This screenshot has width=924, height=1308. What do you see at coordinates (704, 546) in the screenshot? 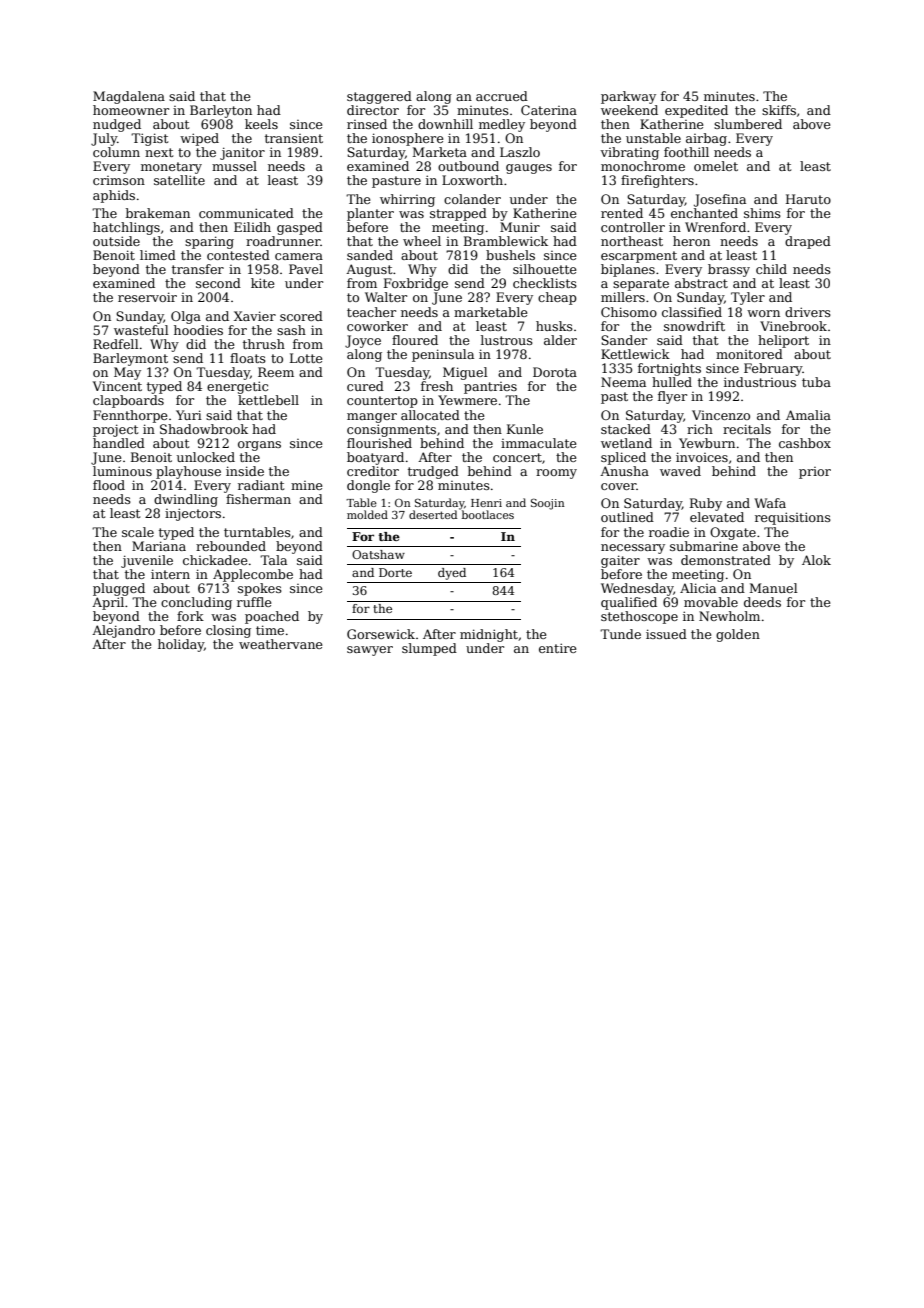
I see `submarine` at bounding box center [704, 546].
